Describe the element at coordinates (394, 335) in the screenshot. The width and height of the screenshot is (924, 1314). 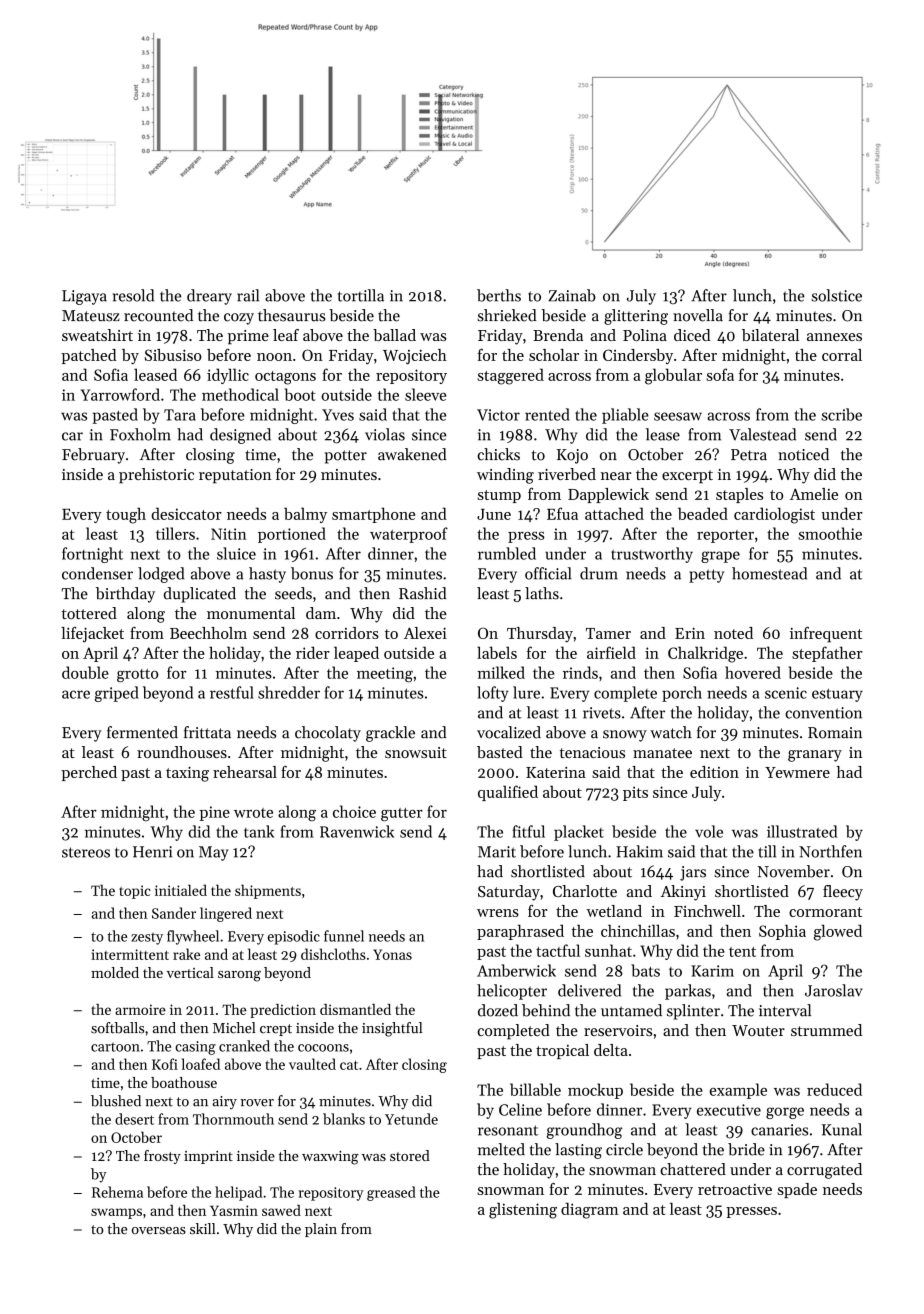
I see `ballad` at that location.
